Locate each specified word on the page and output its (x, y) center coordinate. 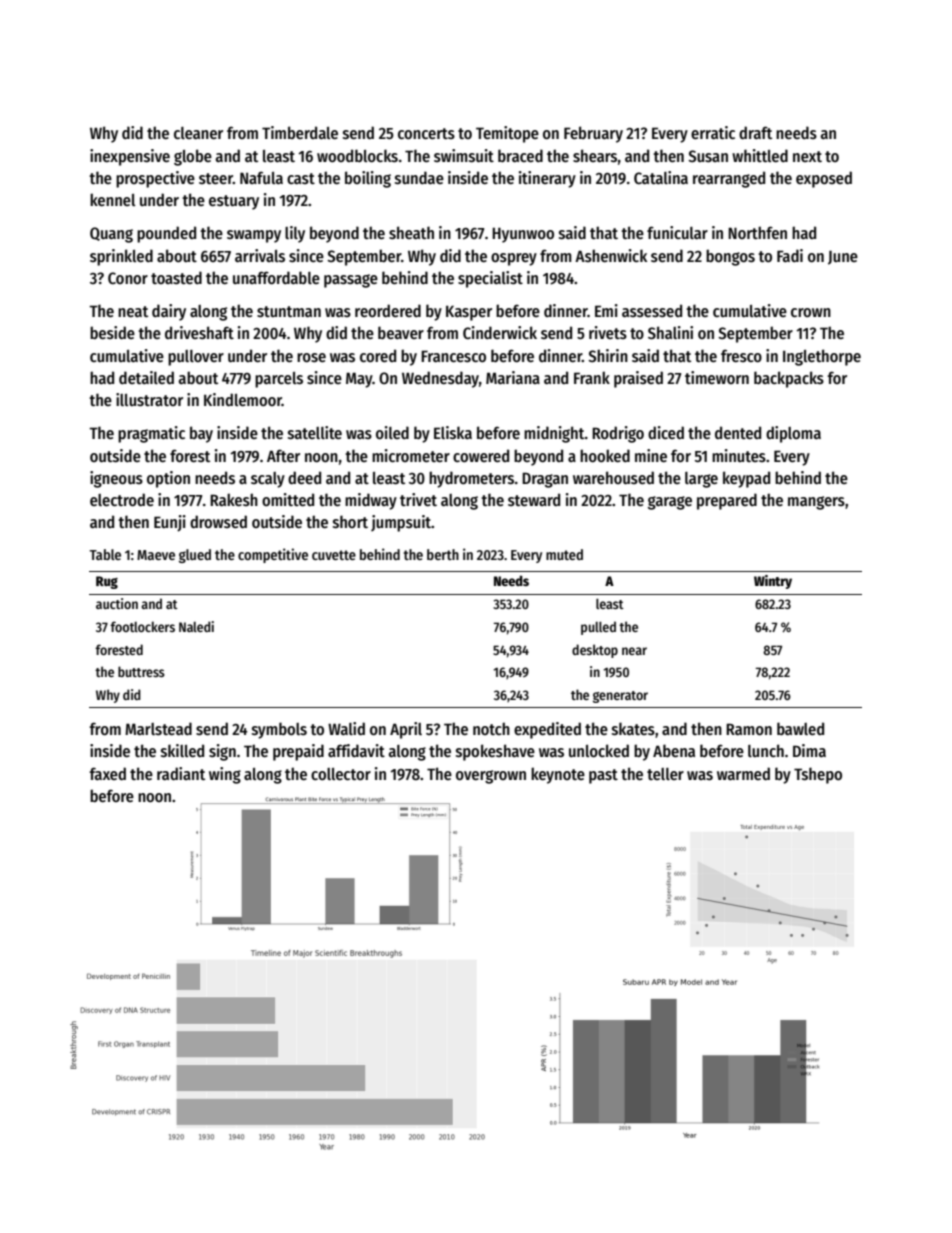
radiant (181, 773)
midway (371, 501)
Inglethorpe (822, 357)
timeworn (717, 377)
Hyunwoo (523, 235)
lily (295, 234)
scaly (268, 480)
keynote (558, 775)
